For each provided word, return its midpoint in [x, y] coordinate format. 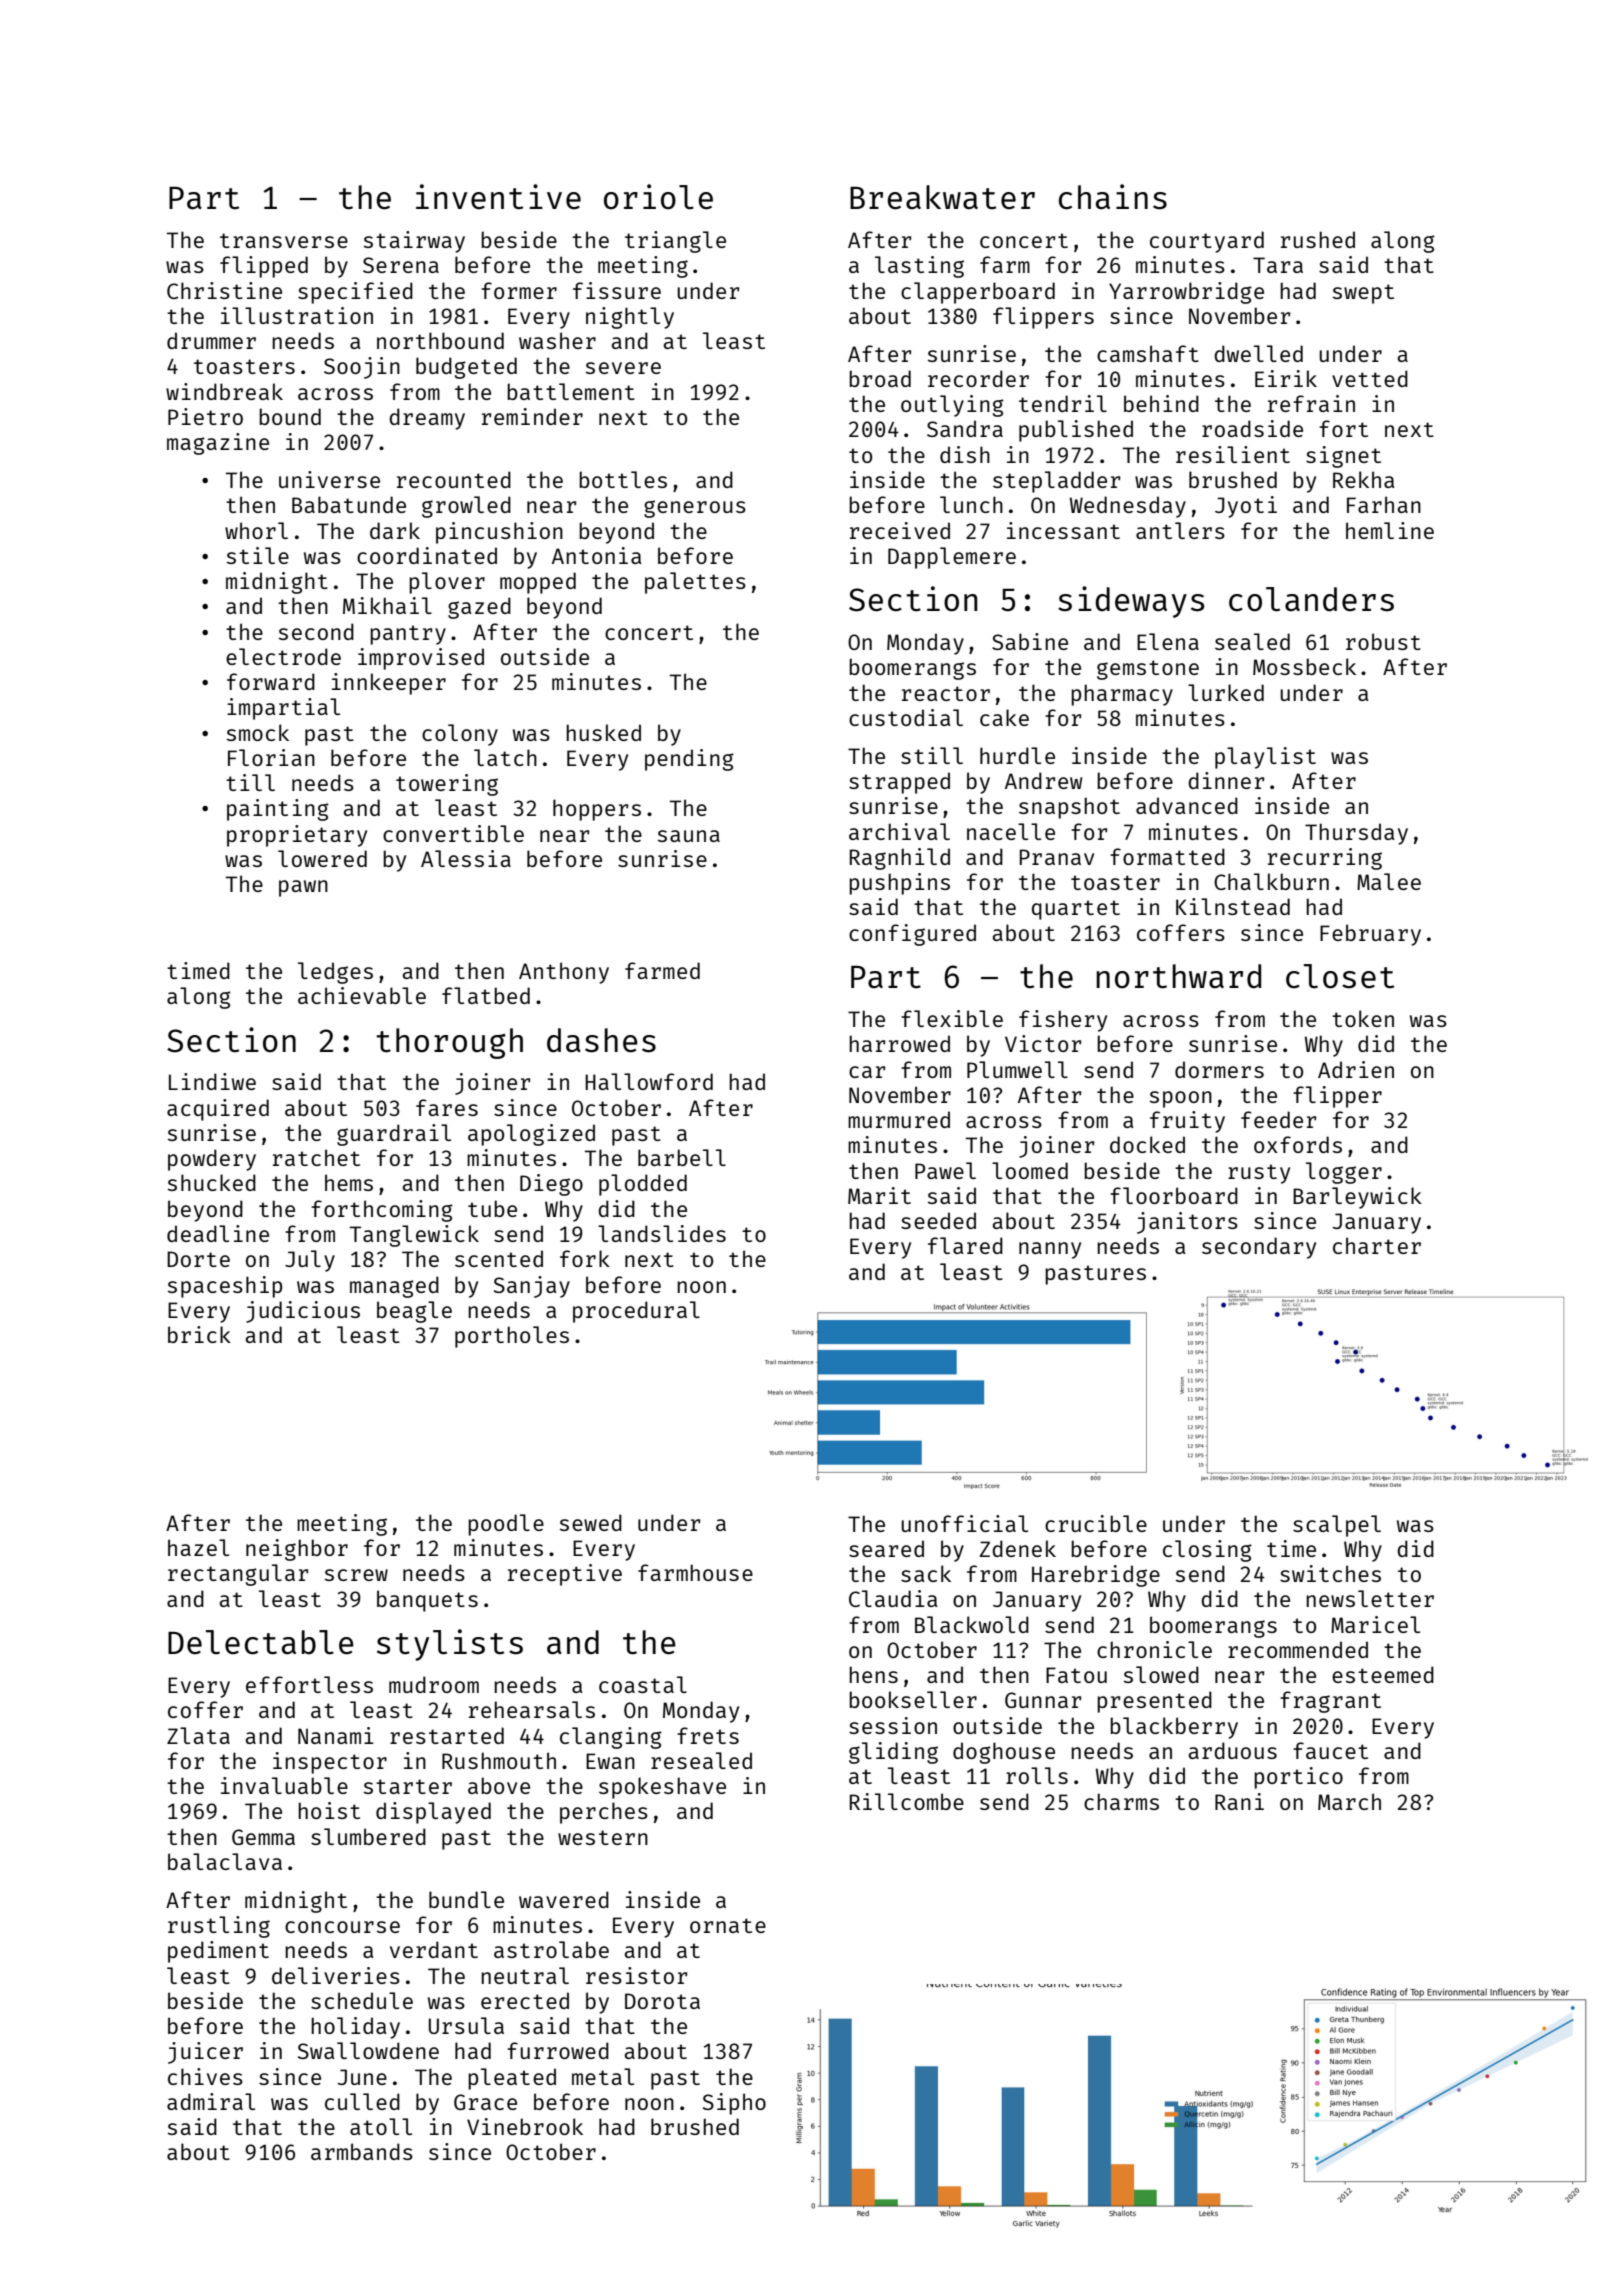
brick [199, 1334]
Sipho [734, 2104]
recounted [454, 479]
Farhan [1384, 504]
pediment [218, 1952]
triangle [675, 242]
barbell [682, 1157]
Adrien [1356, 1069]
